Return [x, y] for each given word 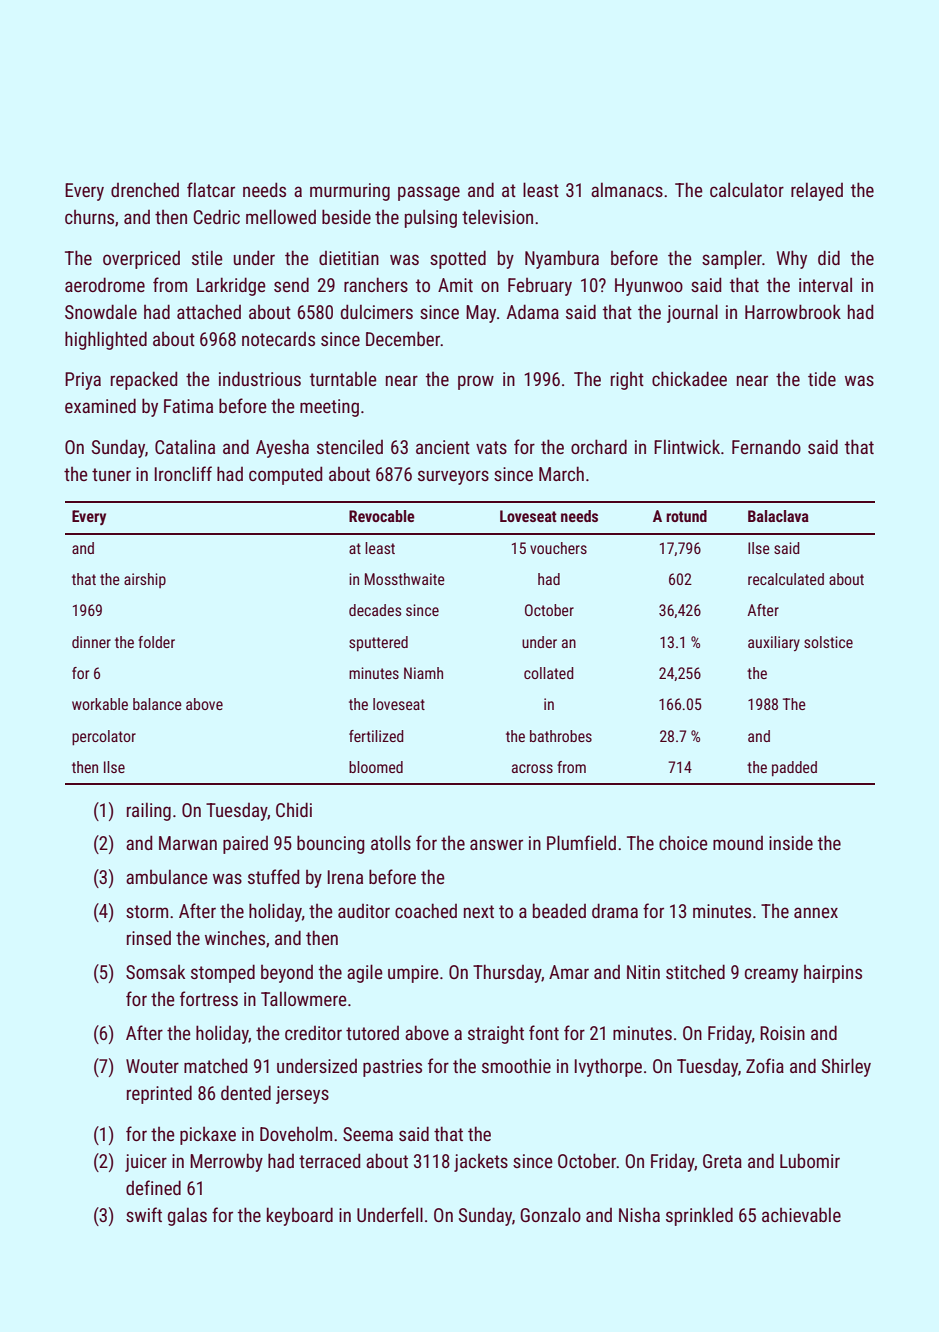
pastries [392, 1068]
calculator [747, 189]
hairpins [833, 974]
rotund [686, 516]
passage [429, 193]
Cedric [216, 216]
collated [549, 673]
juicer [146, 1163]
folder [156, 642]
